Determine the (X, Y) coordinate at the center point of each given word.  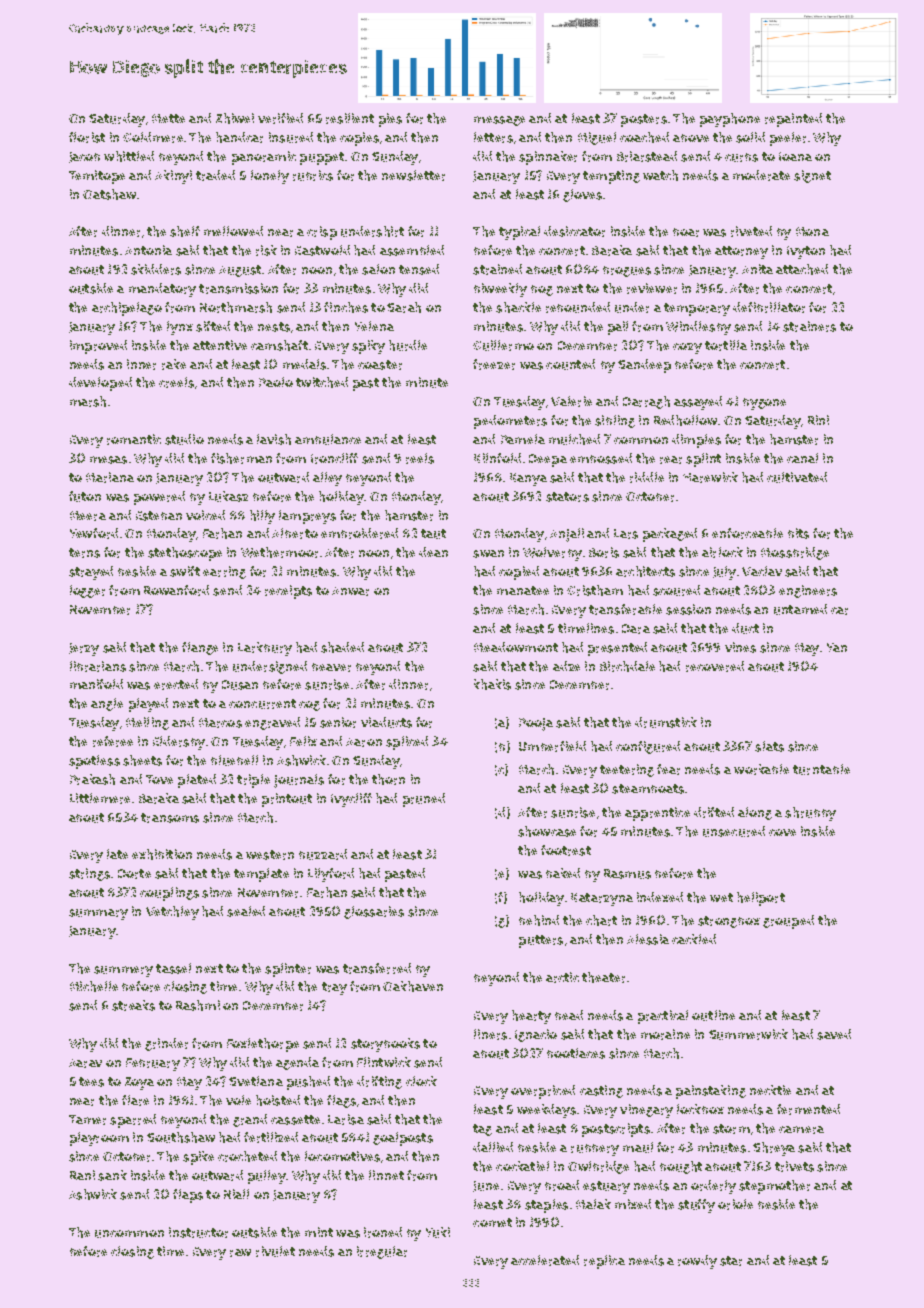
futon (85, 496)
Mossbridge (795, 553)
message (499, 121)
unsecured (734, 831)
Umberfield (552, 746)
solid (750, 137)
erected (176, 684)
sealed (246, 911)
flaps (188, 1196)
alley (327, 479)
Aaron (364, 742)
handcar (239, 137)
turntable (821, 769)
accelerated (545, 1260)
